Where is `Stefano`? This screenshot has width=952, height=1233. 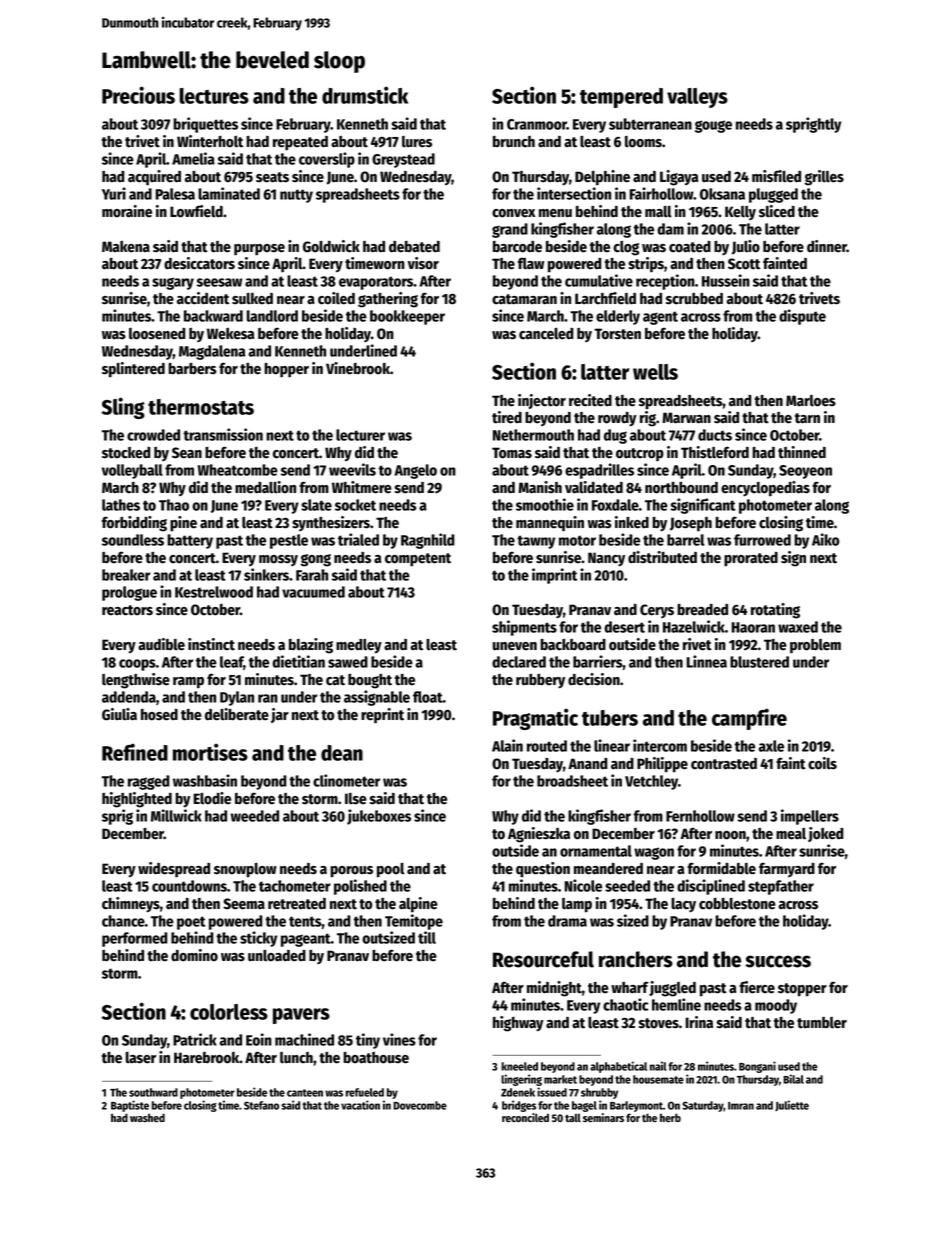
Stefano is located at coordinates (261, 1105).
